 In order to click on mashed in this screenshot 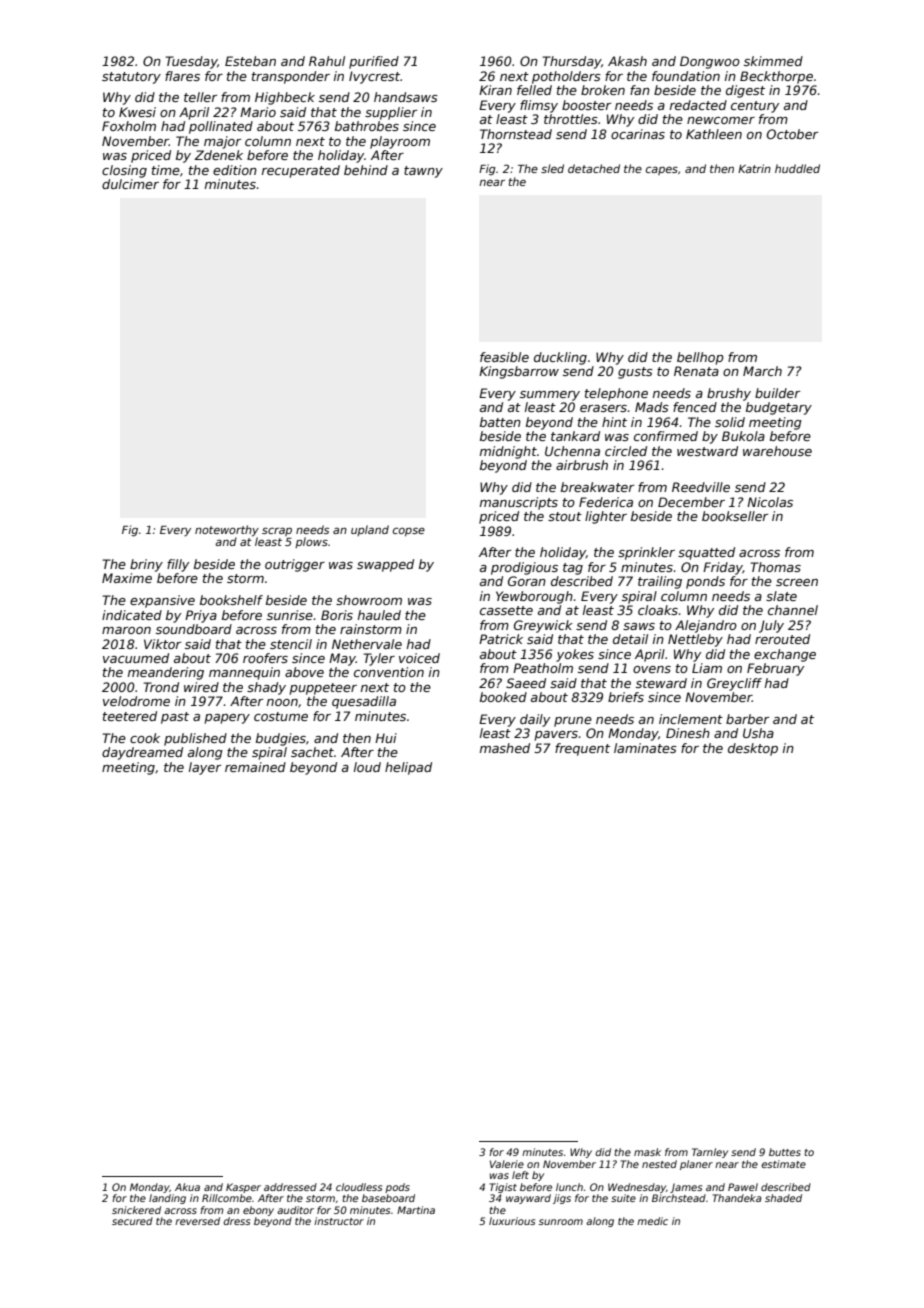, I will do `click(505, 748)`.
